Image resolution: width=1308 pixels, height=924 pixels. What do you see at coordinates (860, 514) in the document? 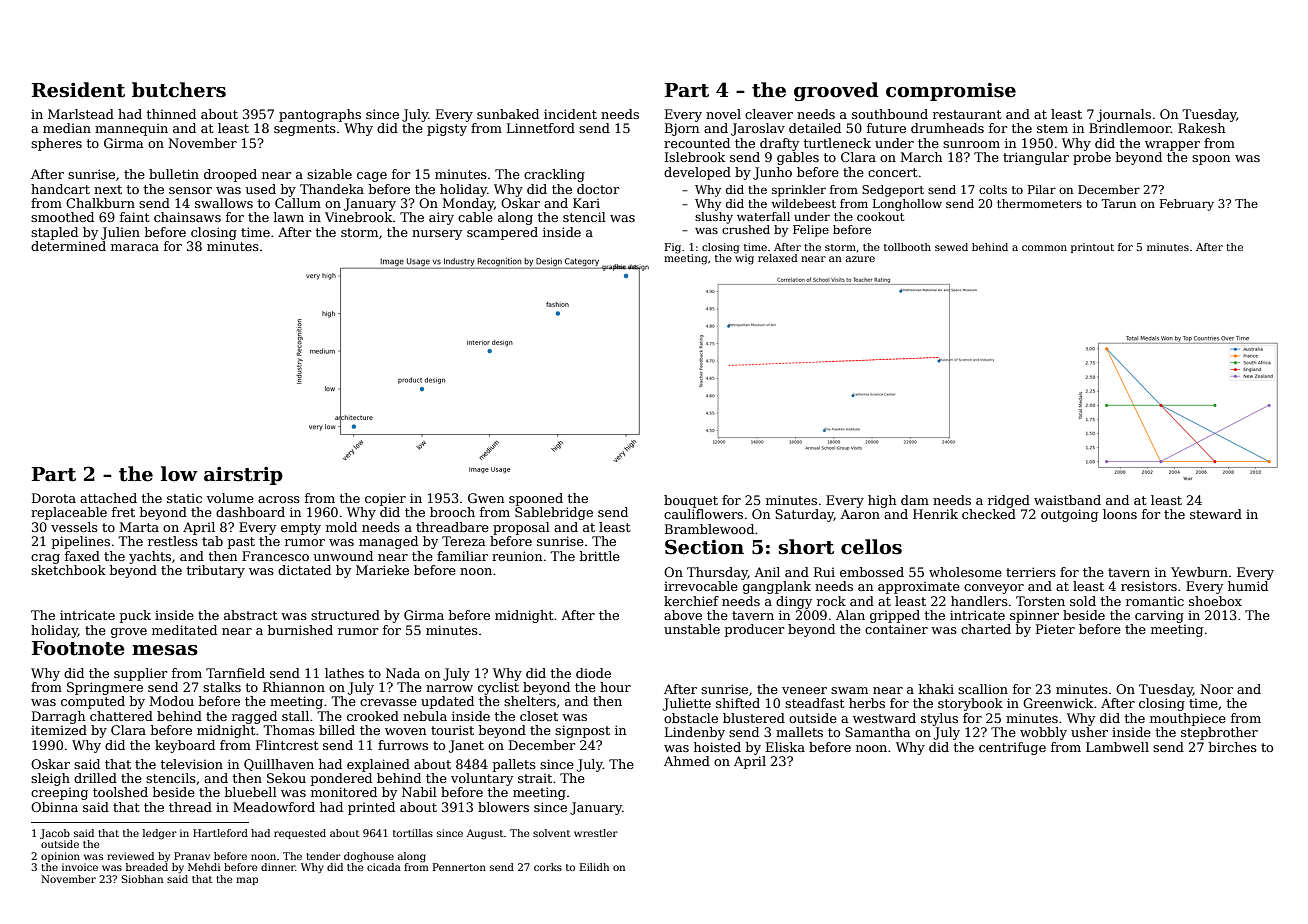
I see `Aaron` at bounding box center [860, 514].
